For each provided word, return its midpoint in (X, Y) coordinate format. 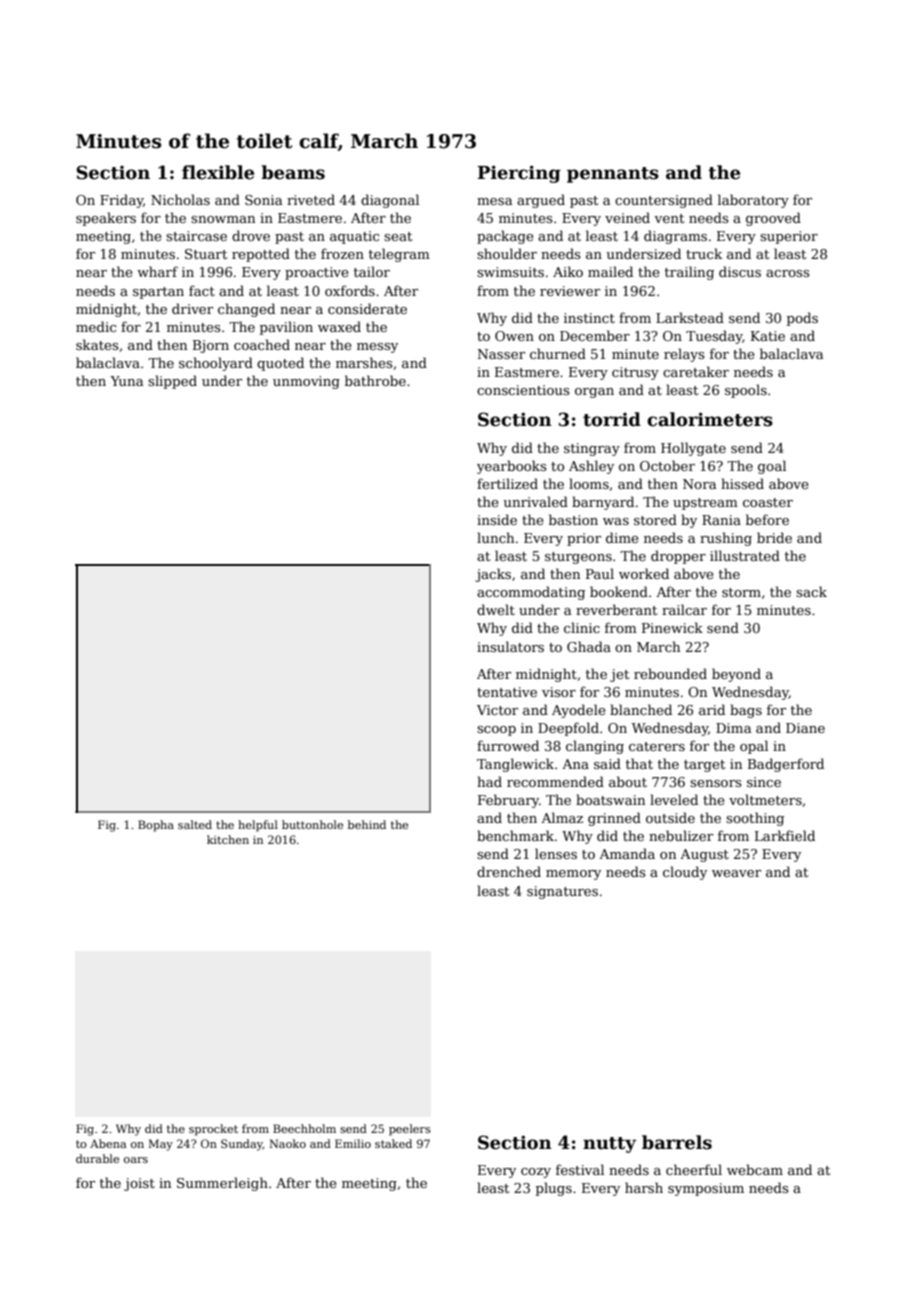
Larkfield (785, 835)
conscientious (523, 390)
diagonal (390, 201)
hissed (742, 483)
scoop (496, 731)
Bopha (156, 826)
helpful (258, 826)
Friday (121, 201)
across (788, 273)
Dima (733, 728)
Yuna (126, 381)
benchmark (515, 835)
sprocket (213, 1130)
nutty (609, 1145)
